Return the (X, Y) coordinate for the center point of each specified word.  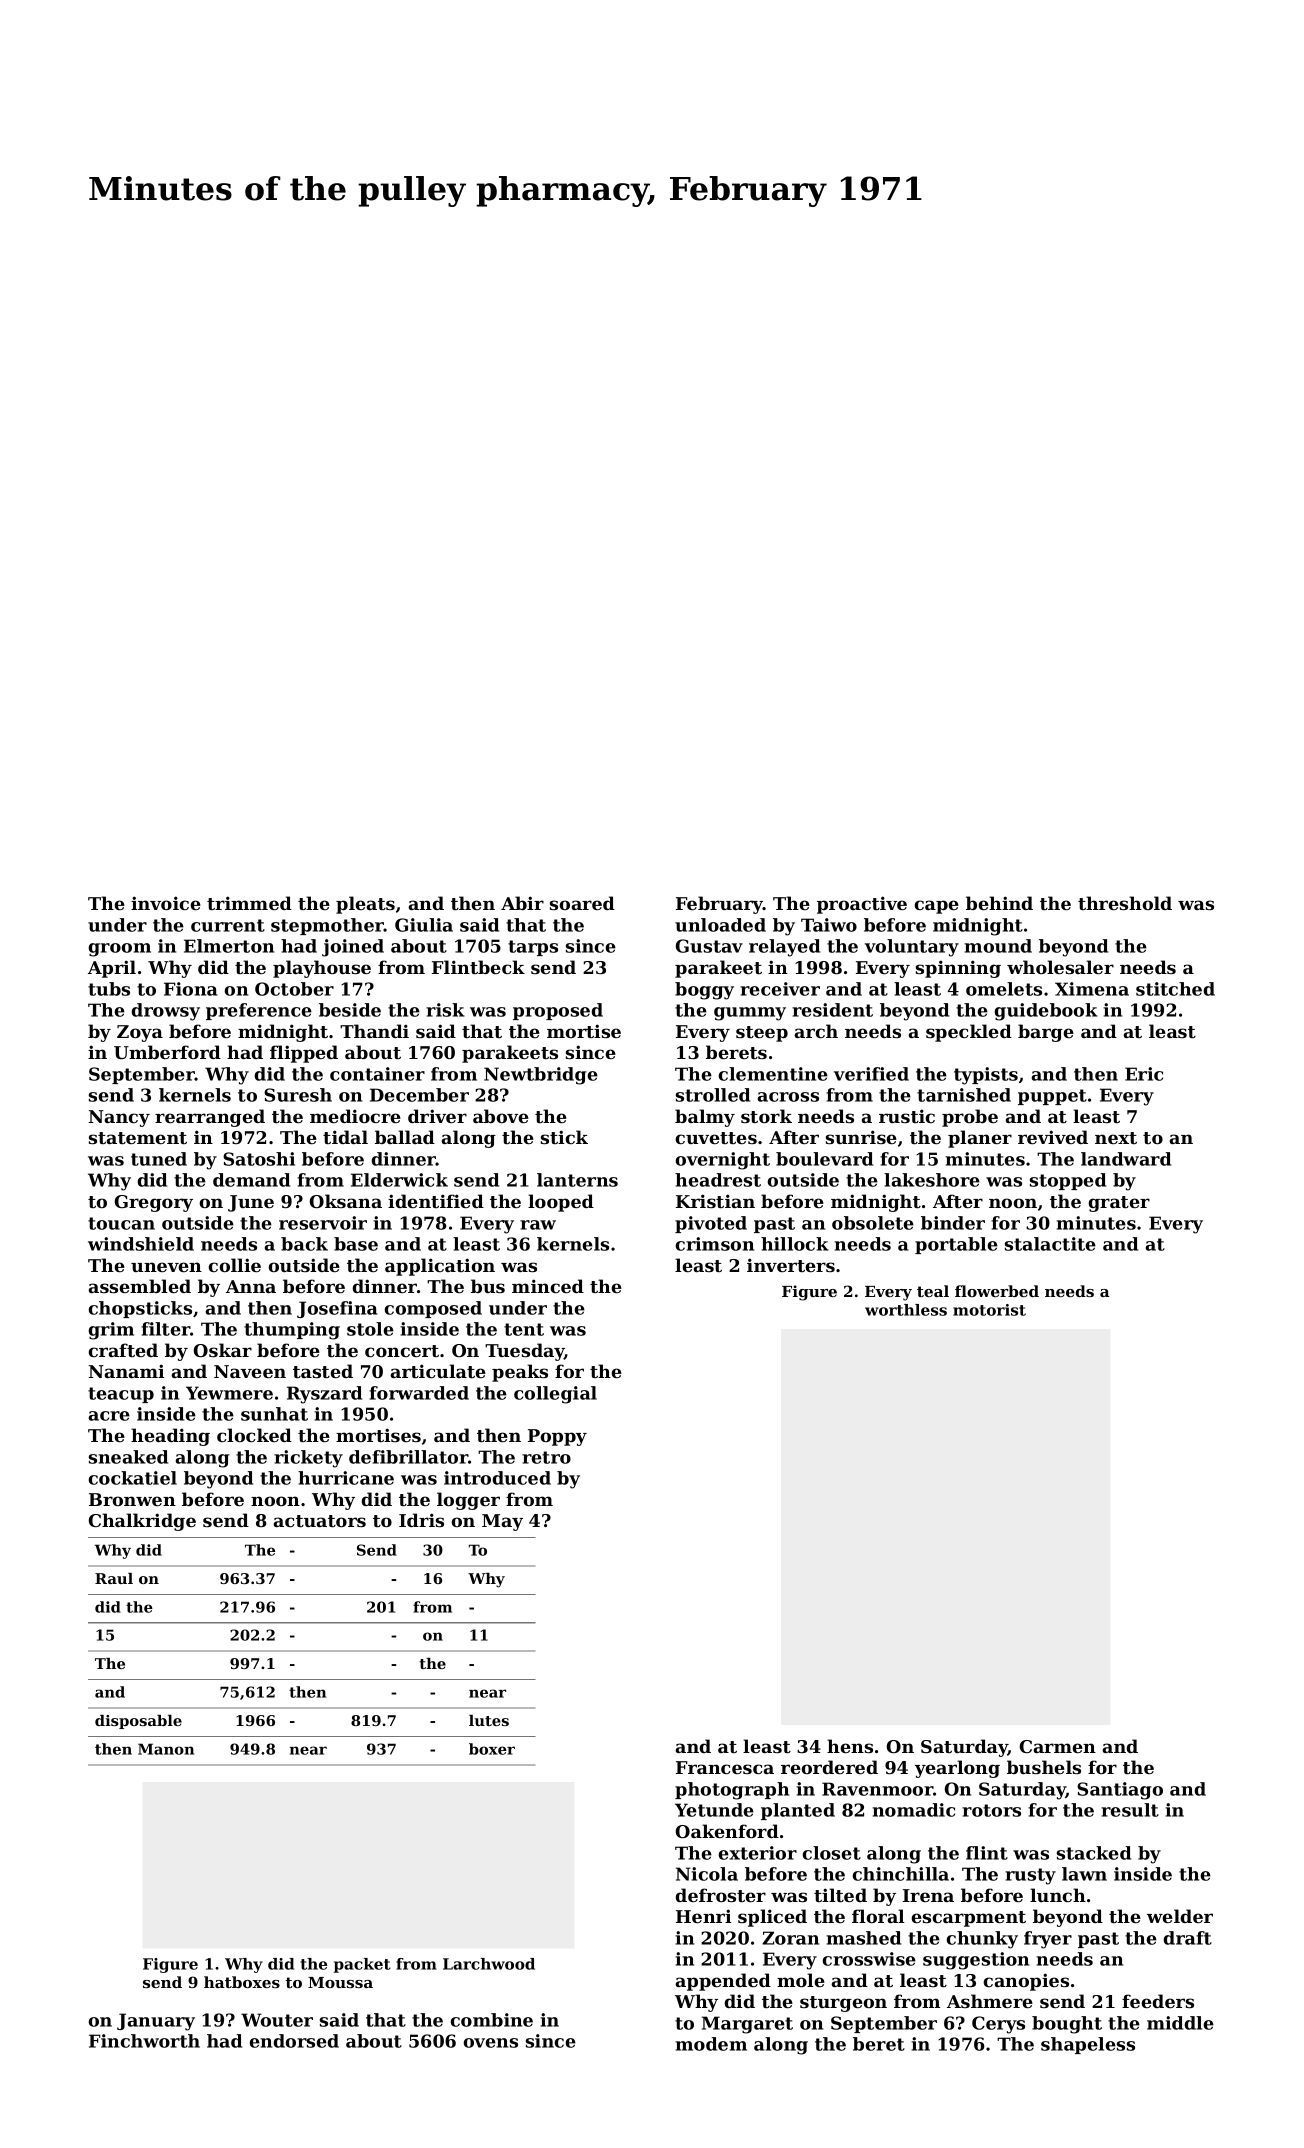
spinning (958, 969)
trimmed (249, 903)
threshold (1125, 903)
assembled (139, 1286)
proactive (862, 905)
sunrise (861, 1137)
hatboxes (242, 1982)
